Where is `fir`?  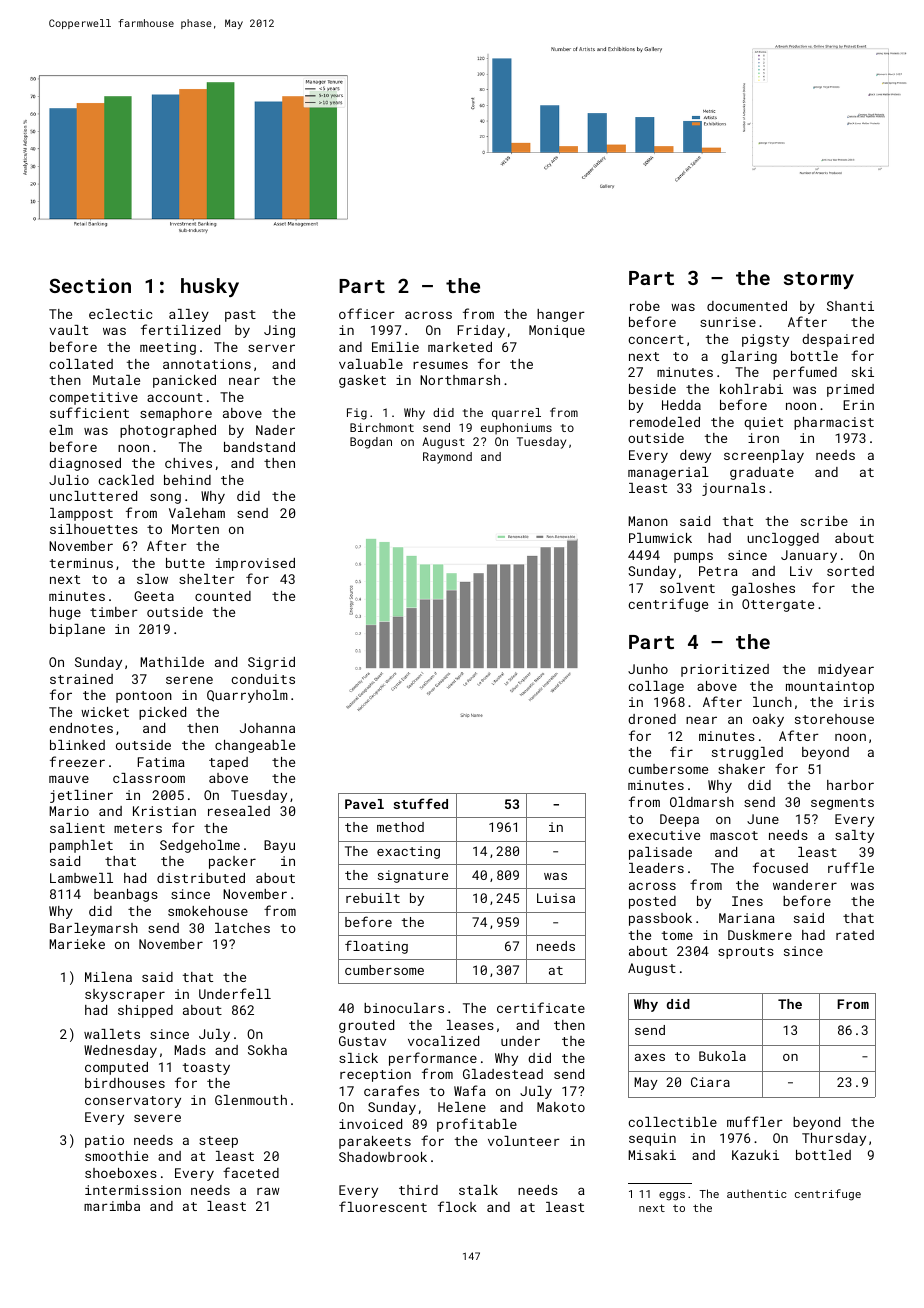 fir is located at coordinates (681, 751).
